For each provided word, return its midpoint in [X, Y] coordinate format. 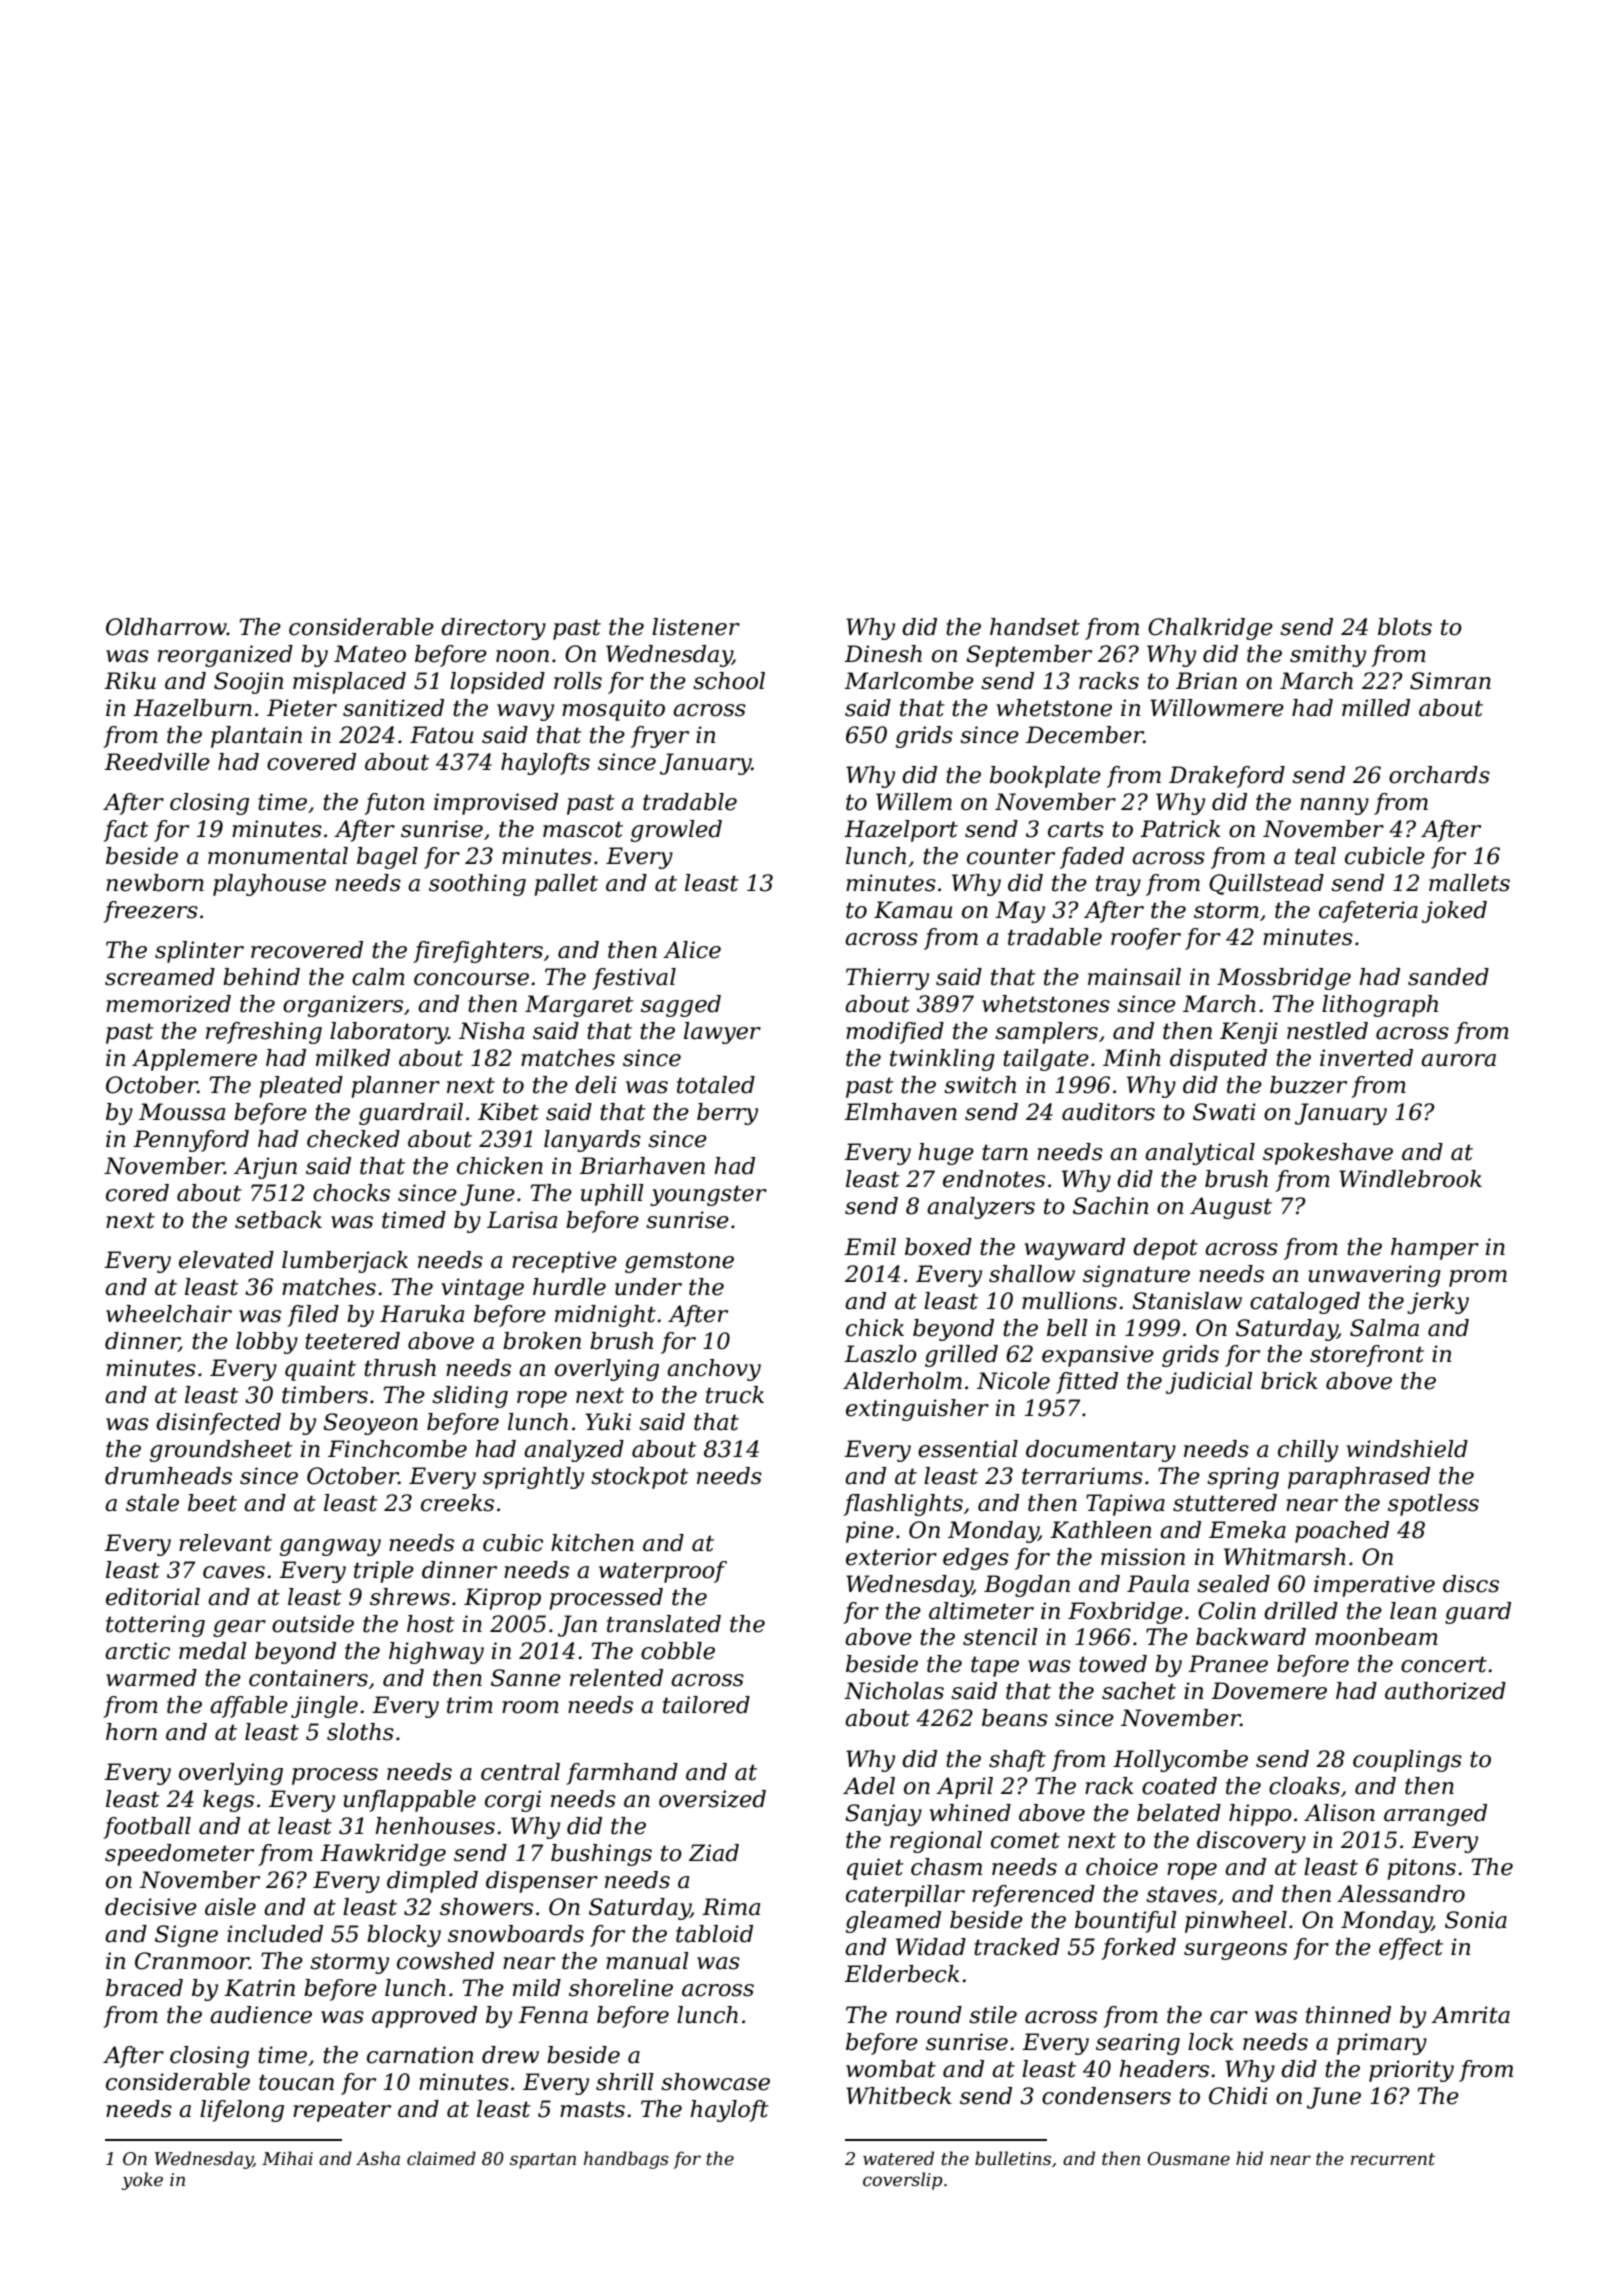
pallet [566, 885]
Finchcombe [397, 1449]
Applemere [194, 1060]
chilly [1308, 1451]
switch [980, 1085]
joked [1454, 912]
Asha [378, 2158]
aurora [1458, 1060]
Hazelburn [192, 708]
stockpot [640, 1478]
